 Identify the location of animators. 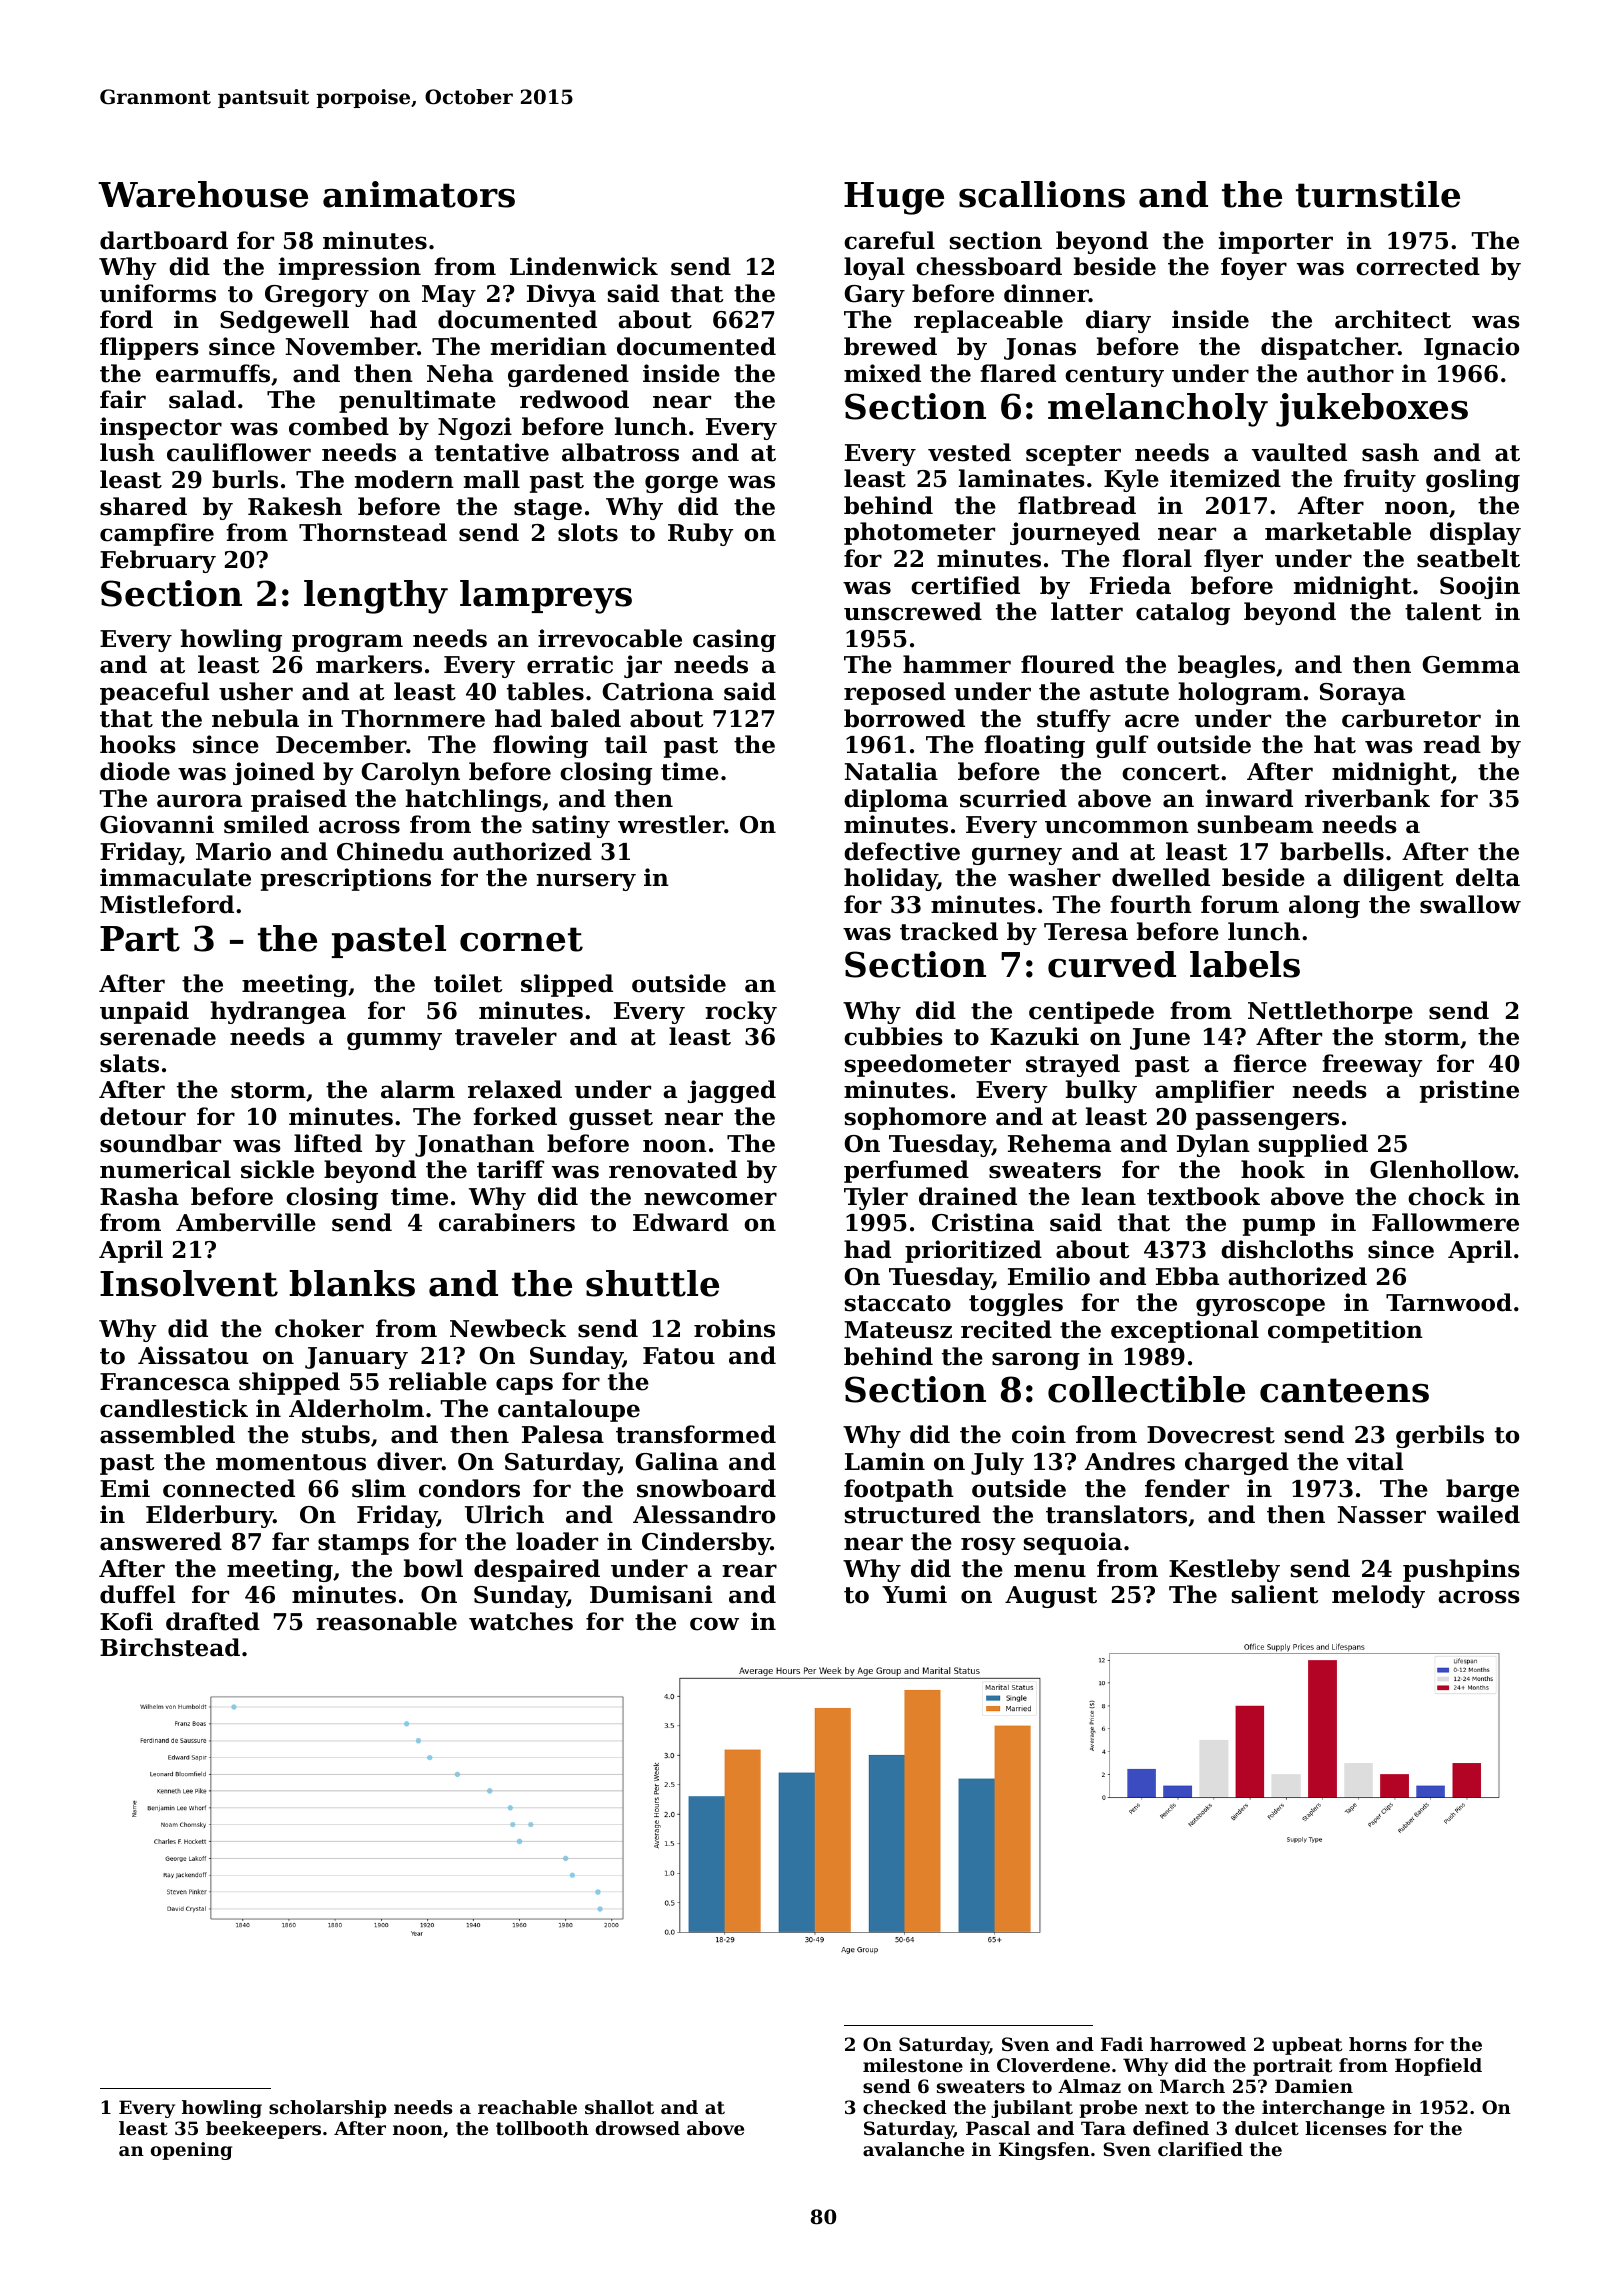
(419, 194).
